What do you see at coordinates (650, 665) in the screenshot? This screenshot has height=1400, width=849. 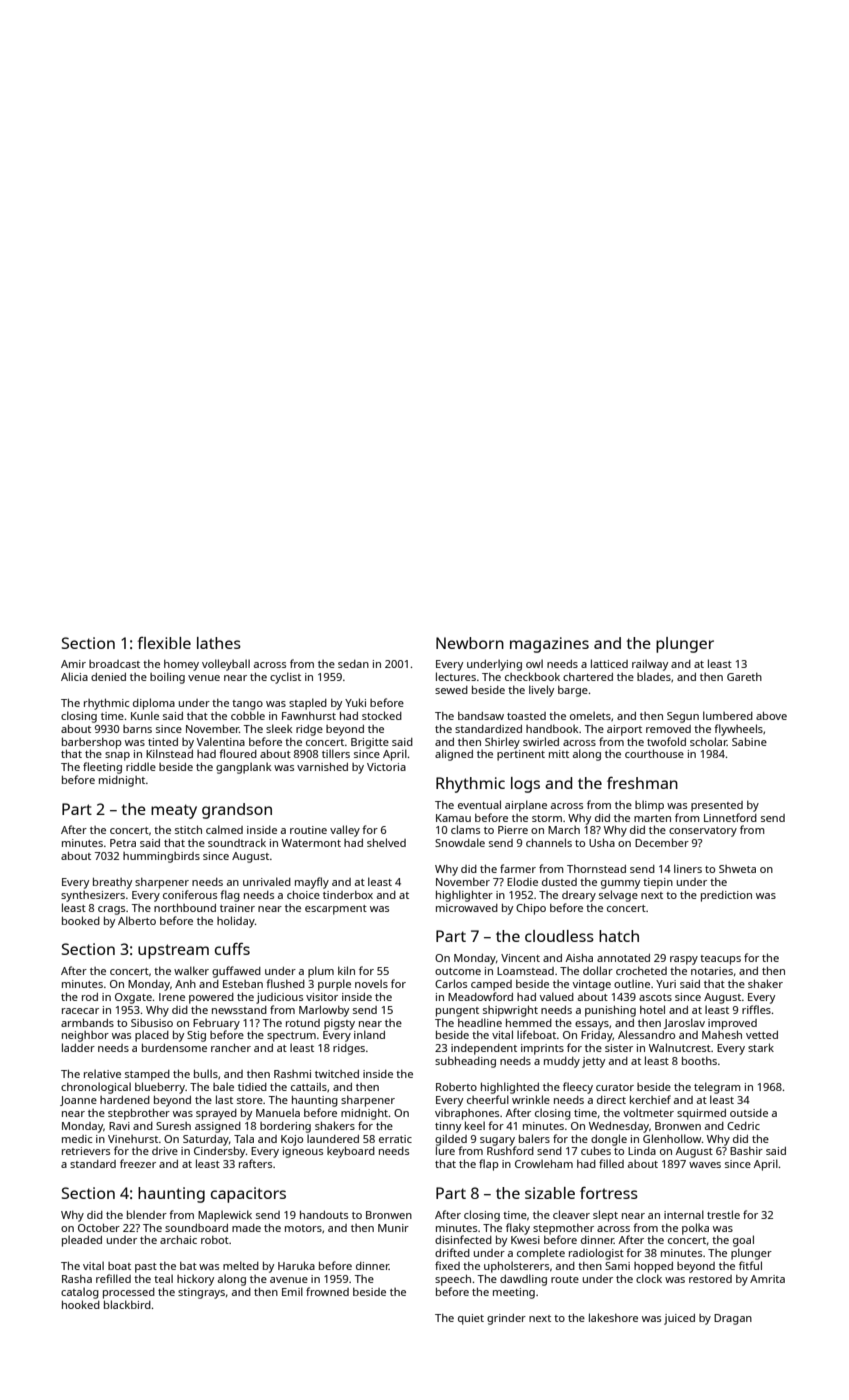 I see `railway` at bounding box center [650, 665].
